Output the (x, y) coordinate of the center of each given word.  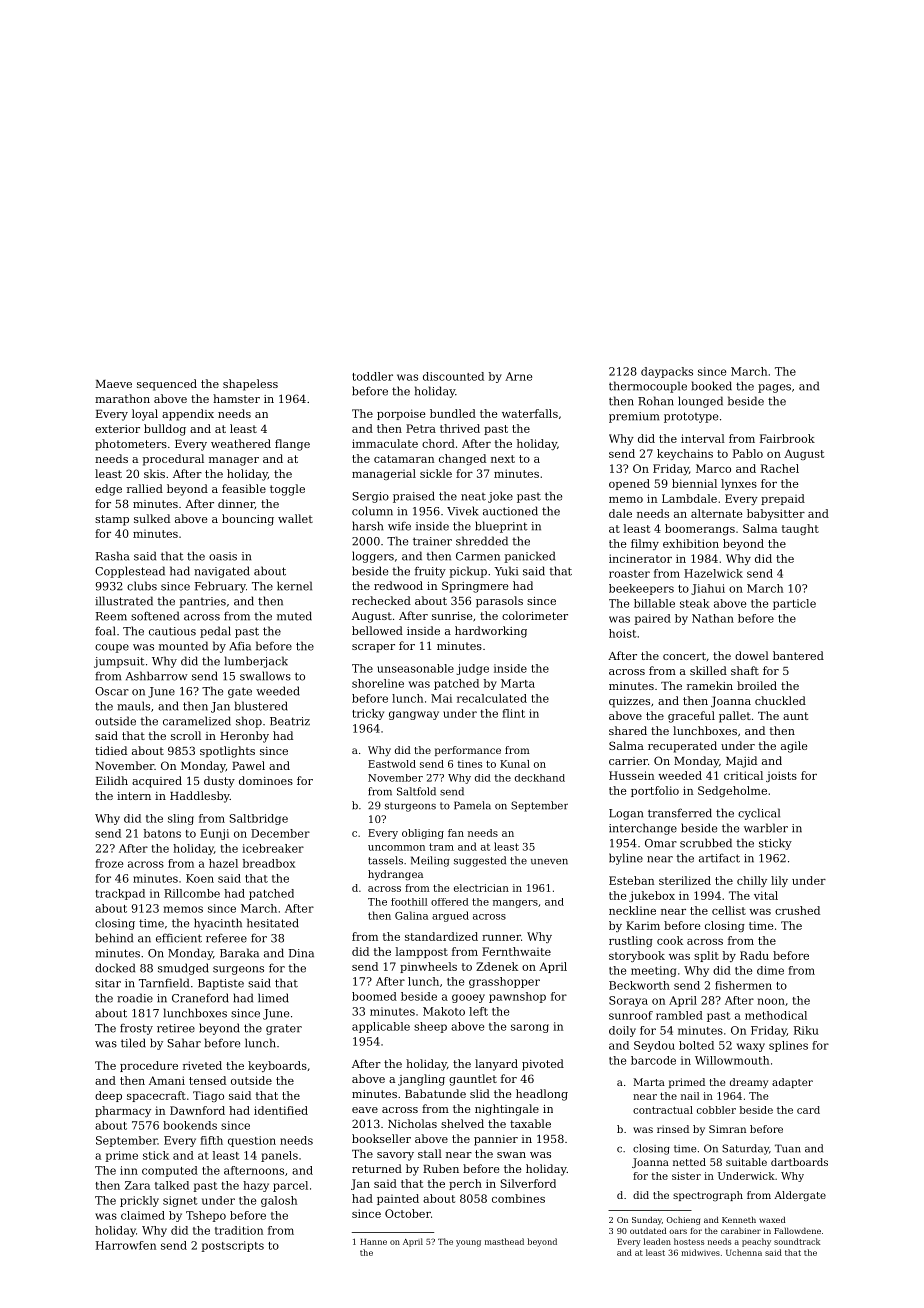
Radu (754, 955)
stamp (112, 520)
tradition (239, 1230)
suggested (480, 861)
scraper (373, 648)
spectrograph (708, 1196)
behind (114, 938)
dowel (752, 655)
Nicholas (412, 1123)
